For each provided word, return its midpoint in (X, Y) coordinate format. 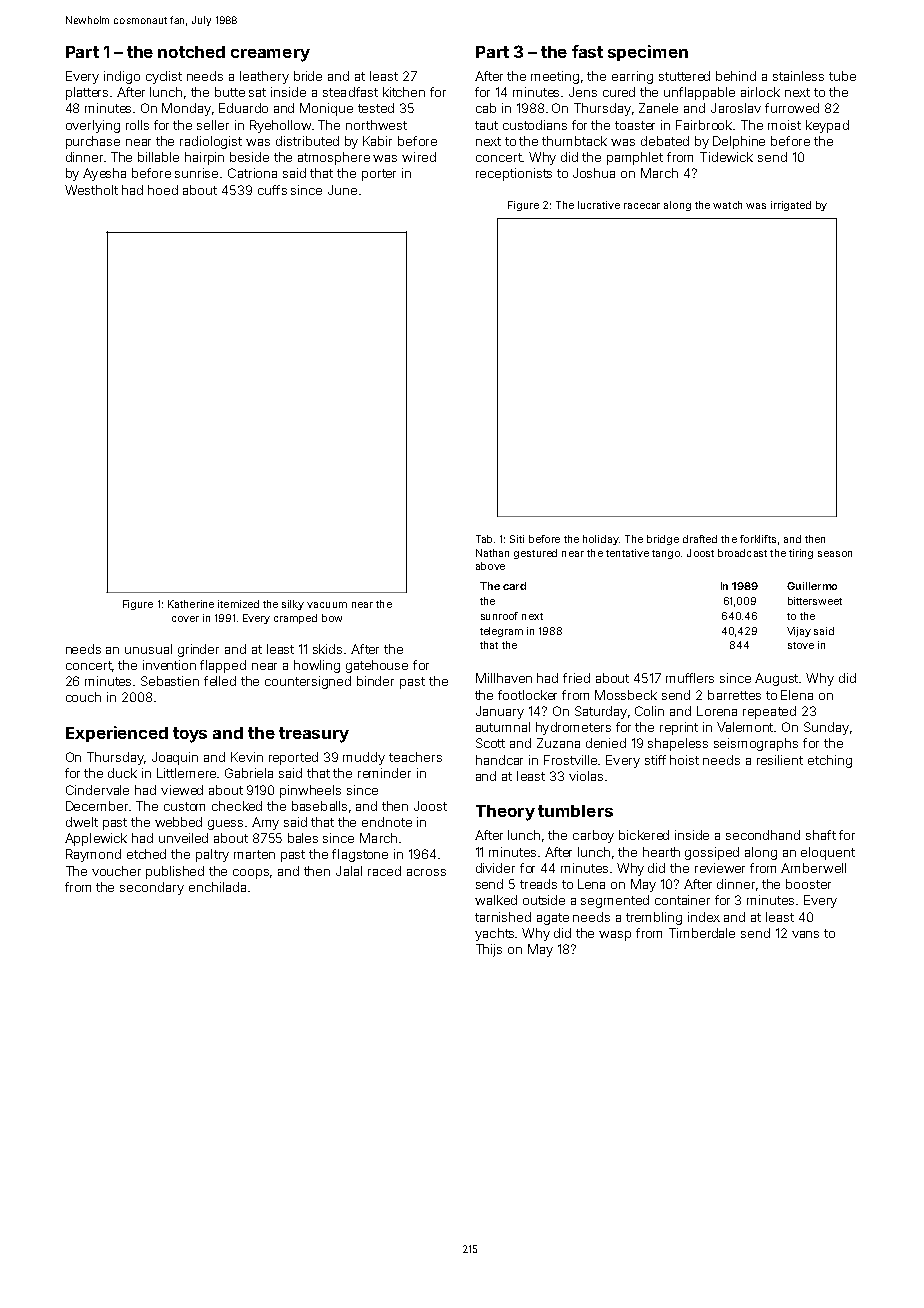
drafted (700, 539)
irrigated (791, 206)
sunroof (499, 616)
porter (379, 175)
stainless (798, 76)
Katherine (191, 604)
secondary (152, 888)
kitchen (404, 92)
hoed (163, 190)
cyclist (164, 77)
